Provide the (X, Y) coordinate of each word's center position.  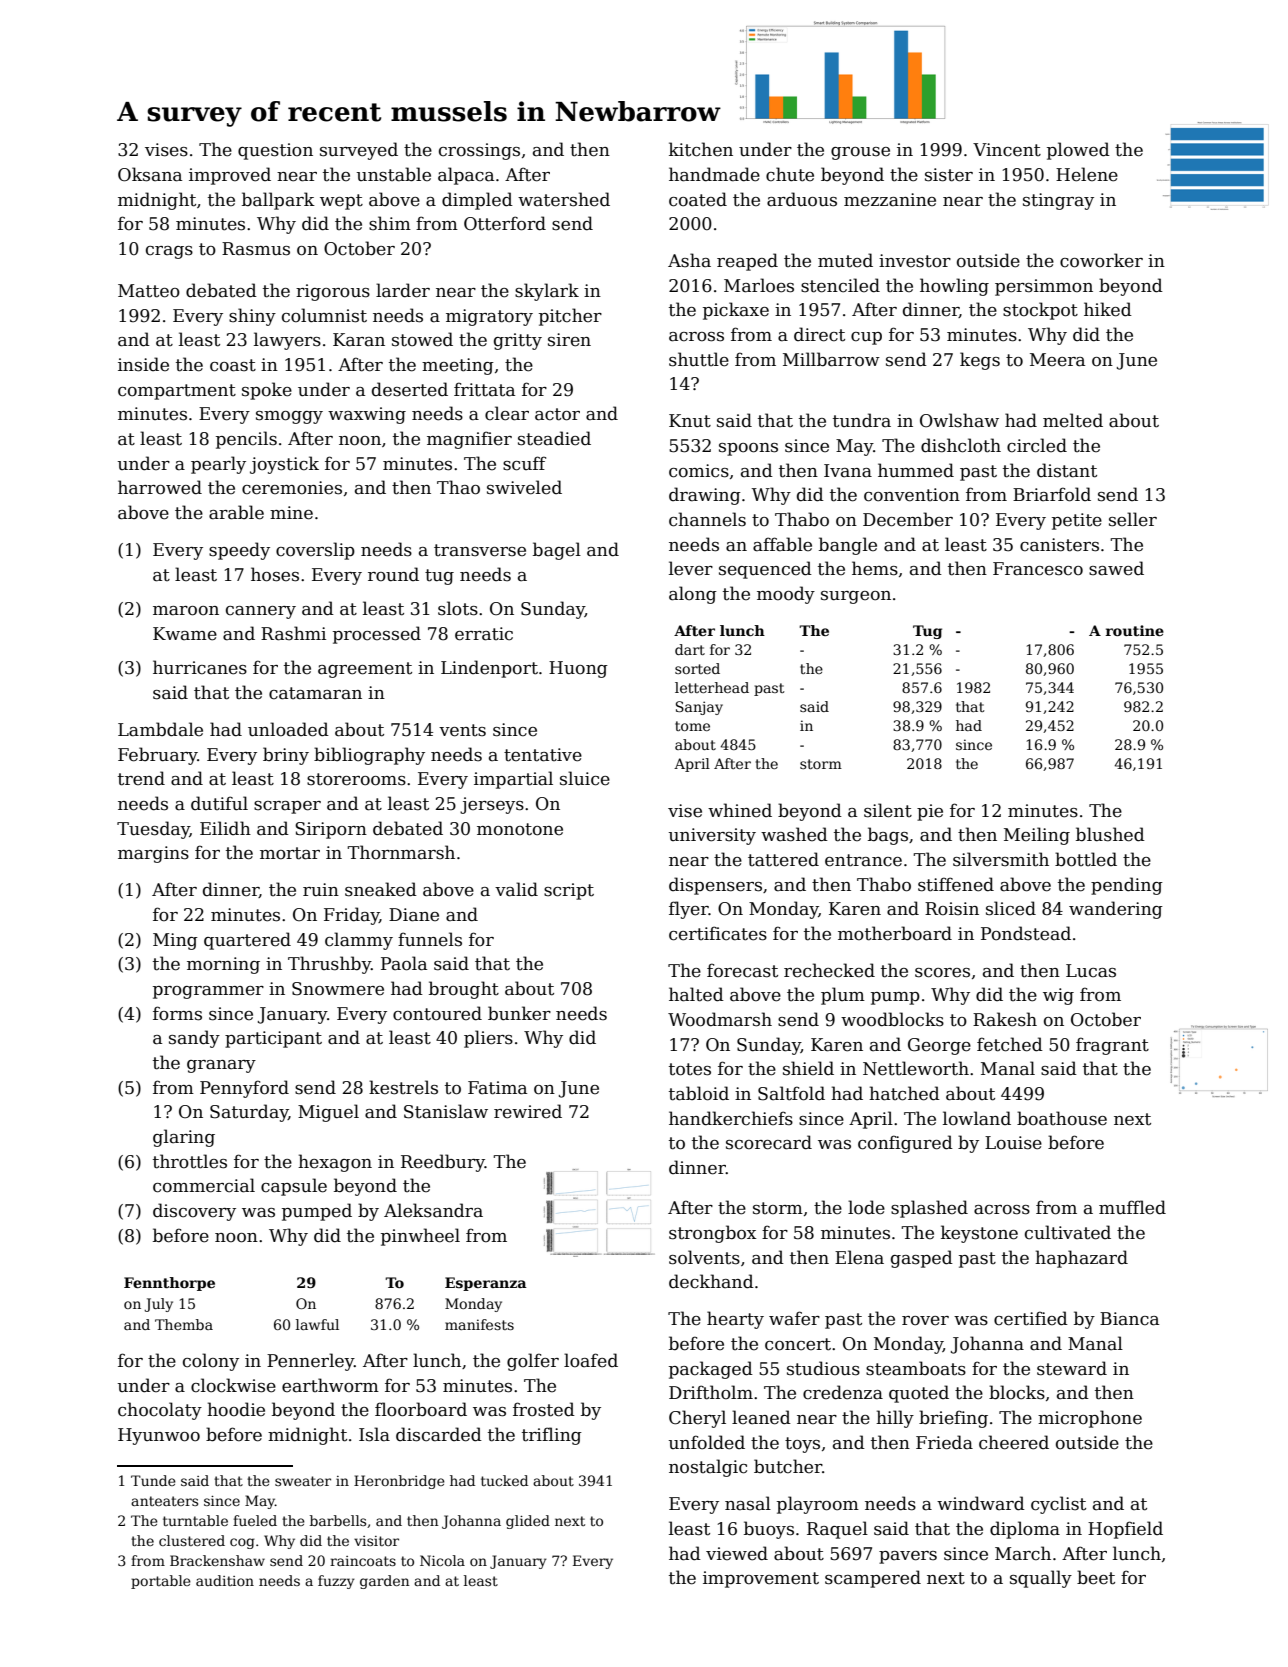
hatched (904, 1093)
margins (153, 854)
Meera (1057, 360)
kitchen (701, 149)
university (712, 836)
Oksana (150, 174)
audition (225, 1580)
